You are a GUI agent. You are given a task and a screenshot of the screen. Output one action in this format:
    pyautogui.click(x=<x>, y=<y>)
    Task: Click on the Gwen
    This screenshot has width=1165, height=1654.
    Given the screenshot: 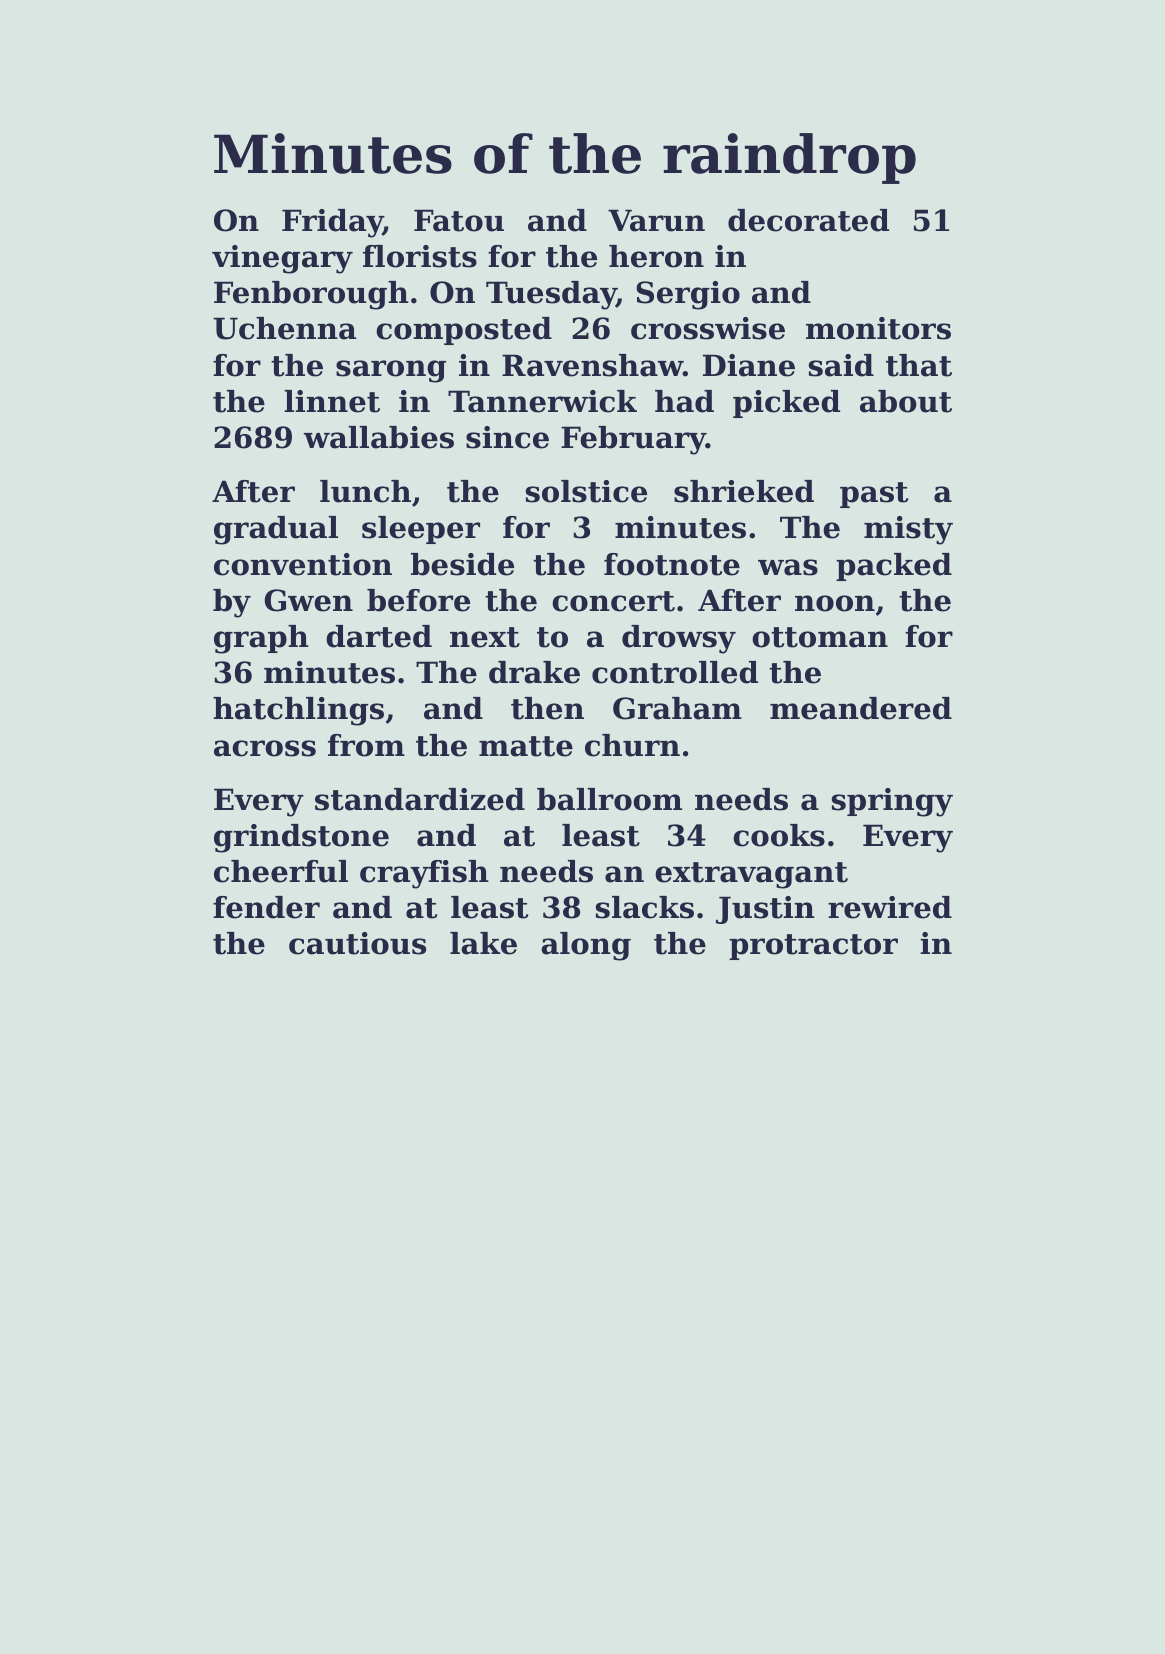 What is the action you would take?
    pyautogui.click(x=308, y=600)
